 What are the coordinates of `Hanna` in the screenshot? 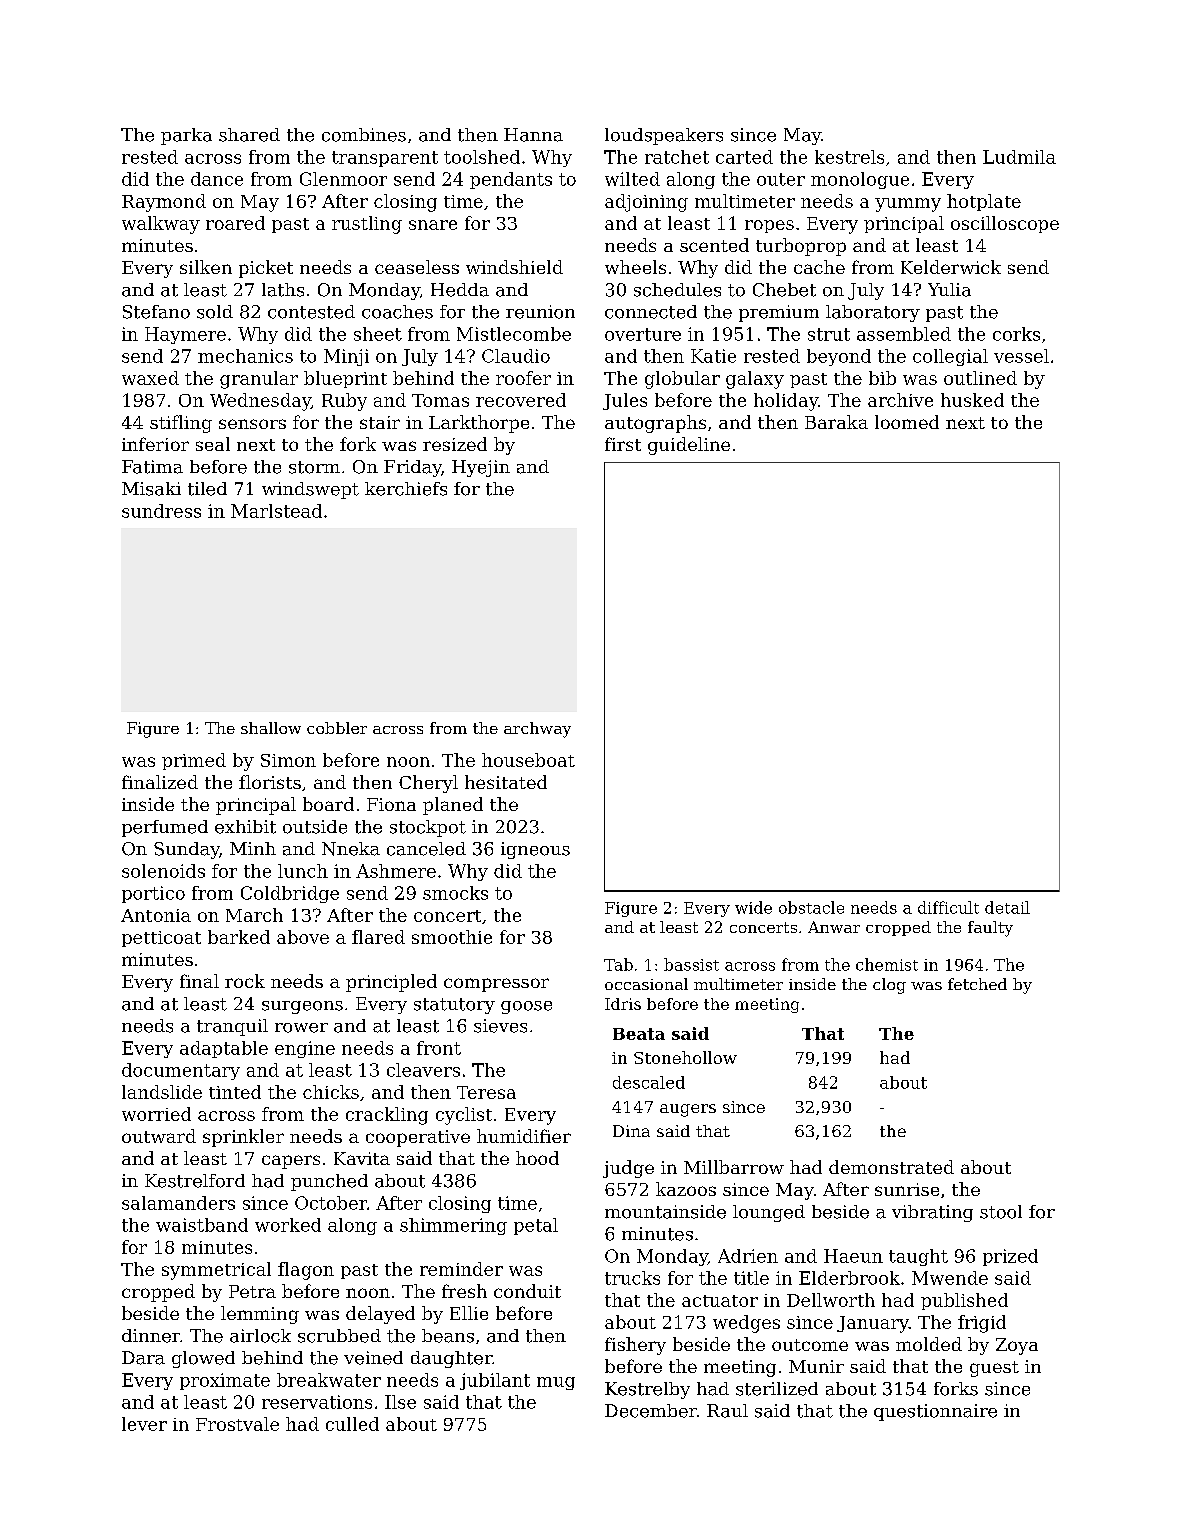 It's located at (533, 135).
